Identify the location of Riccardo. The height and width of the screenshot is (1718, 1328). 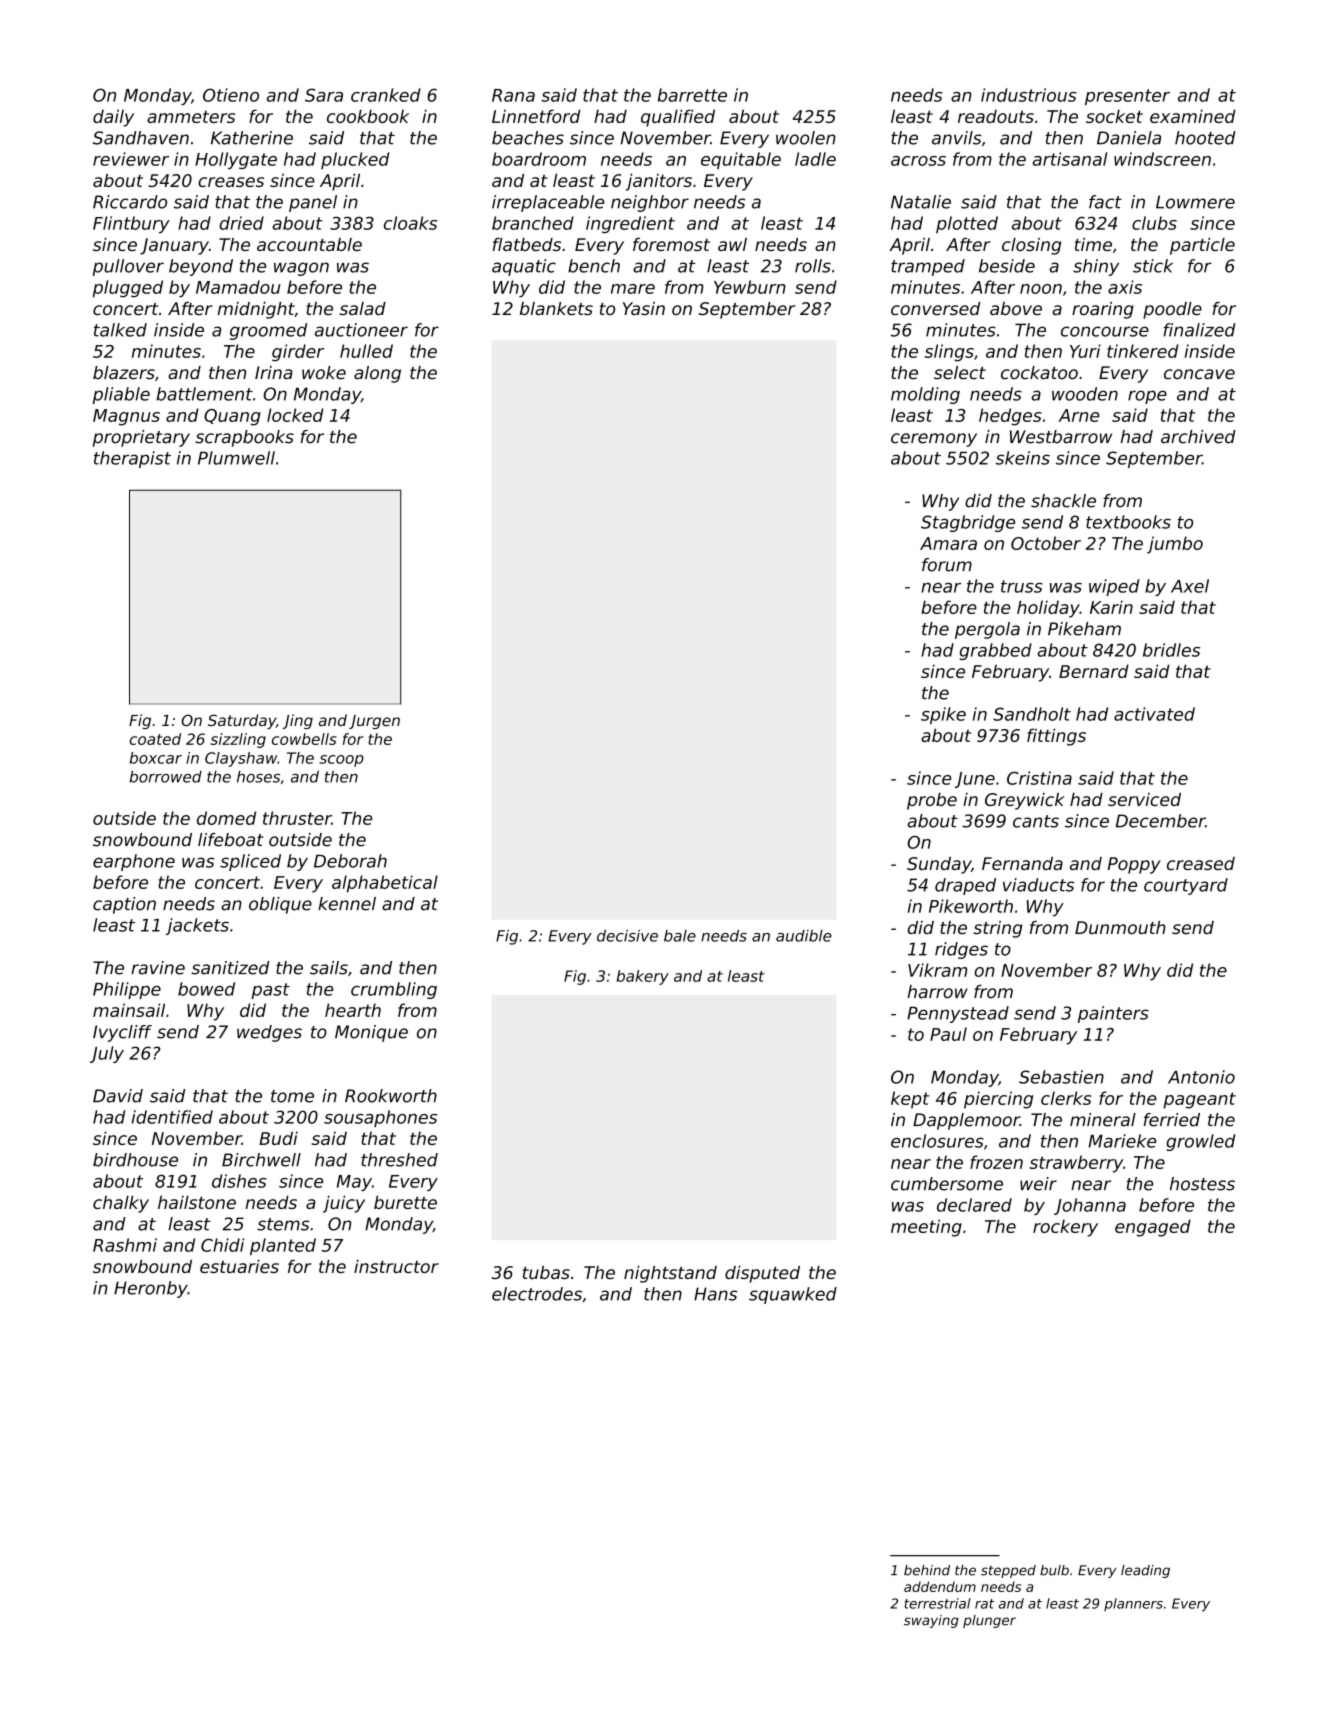
(130, 202).
